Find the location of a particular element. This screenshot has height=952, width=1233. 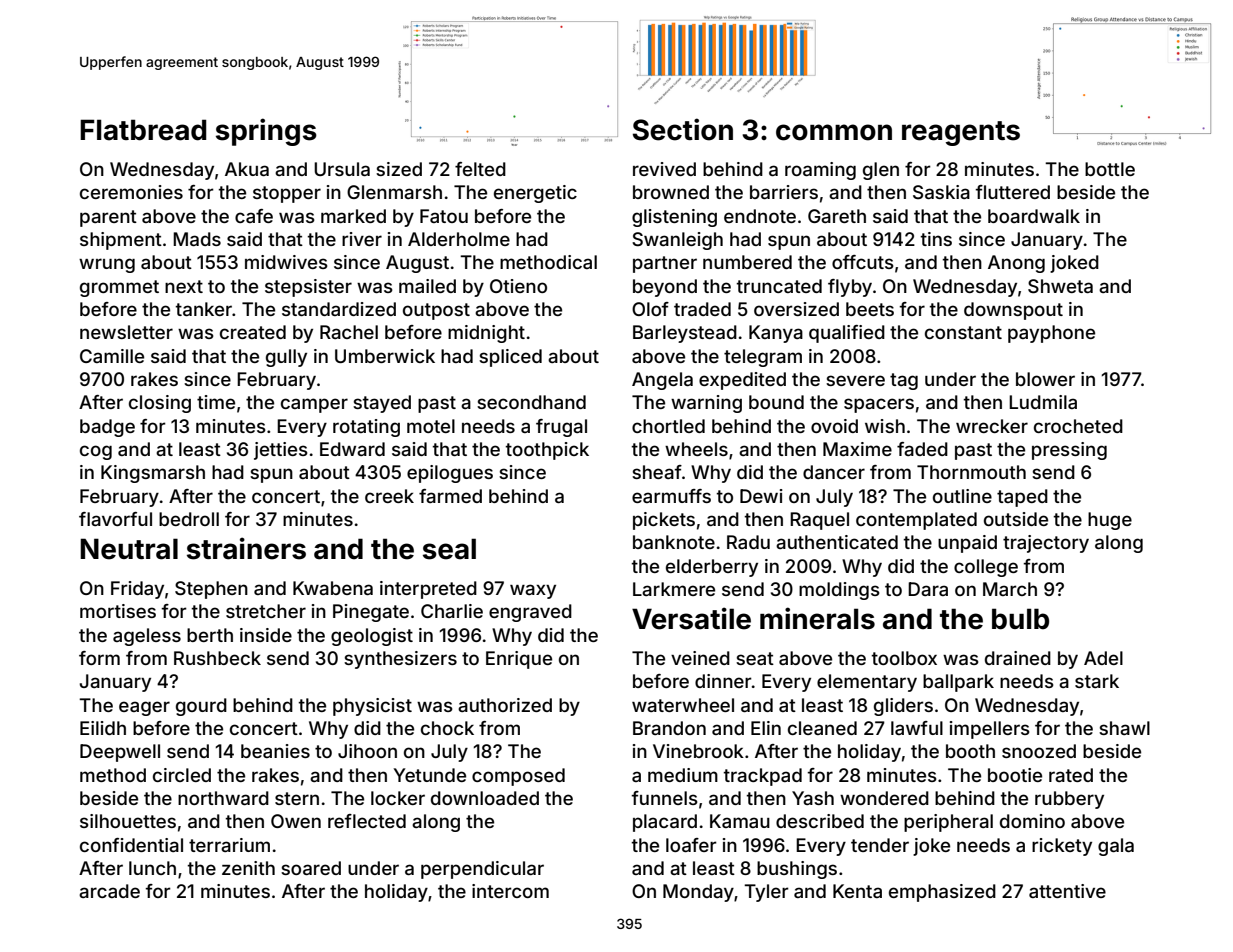

felted is located at coordinates (480, 169).
